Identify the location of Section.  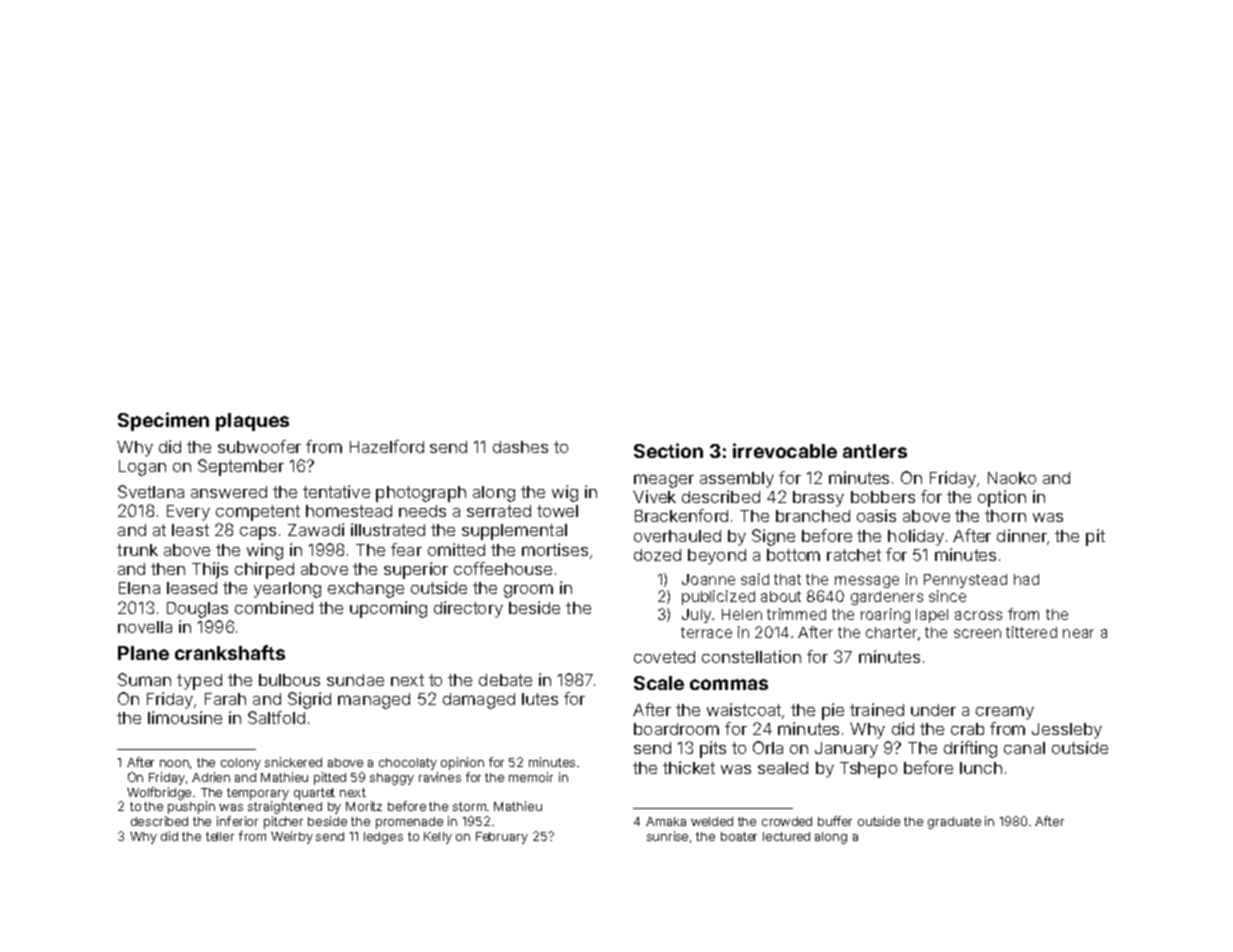
(668, 450).
